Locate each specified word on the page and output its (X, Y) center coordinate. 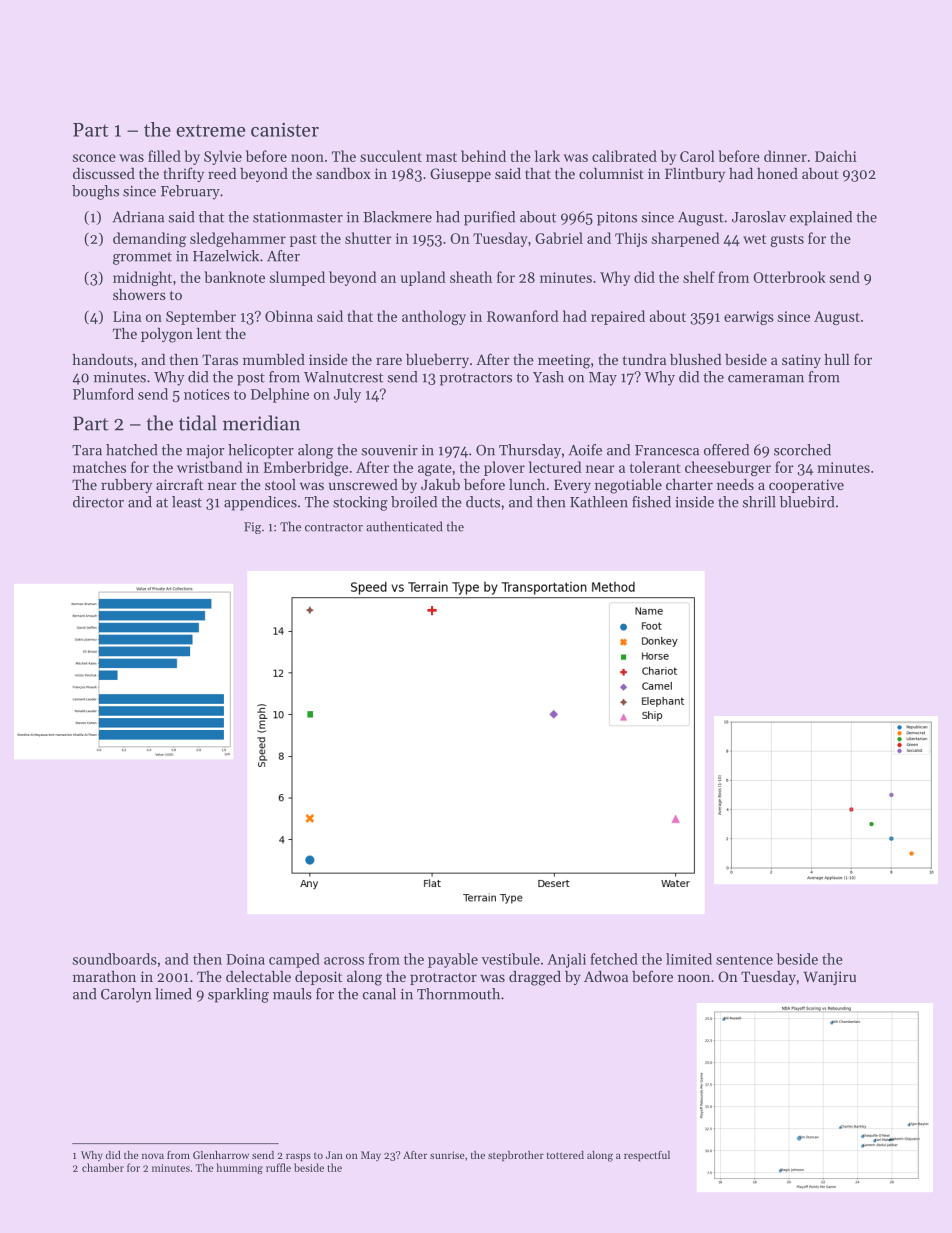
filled (164, 156)
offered (726, 450)
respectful (647, 1156)
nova (153, 1156)
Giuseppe (460, 175)
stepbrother (516, 1156)
